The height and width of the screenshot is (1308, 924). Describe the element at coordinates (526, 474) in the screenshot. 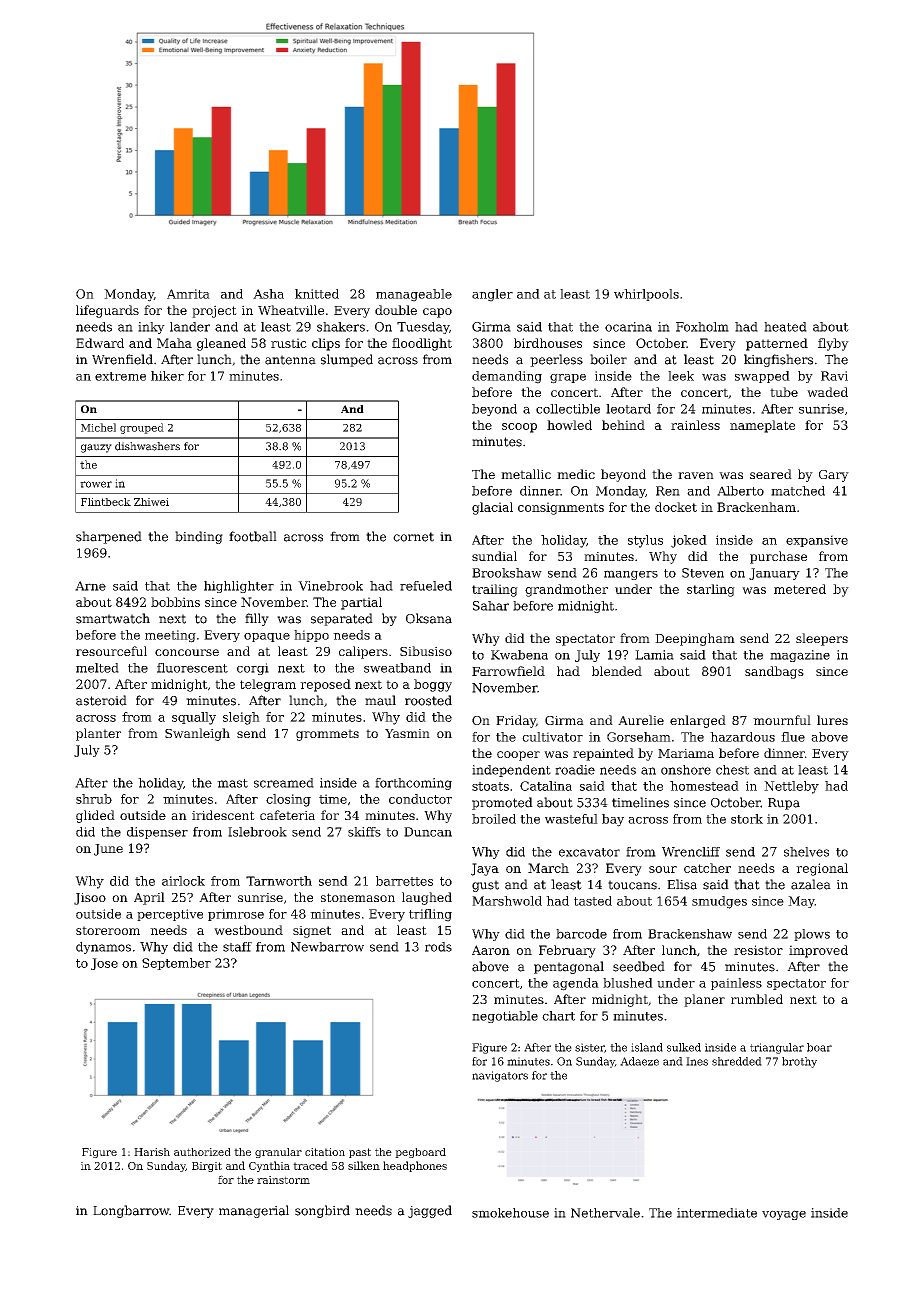

I see `metallic` at that location.
